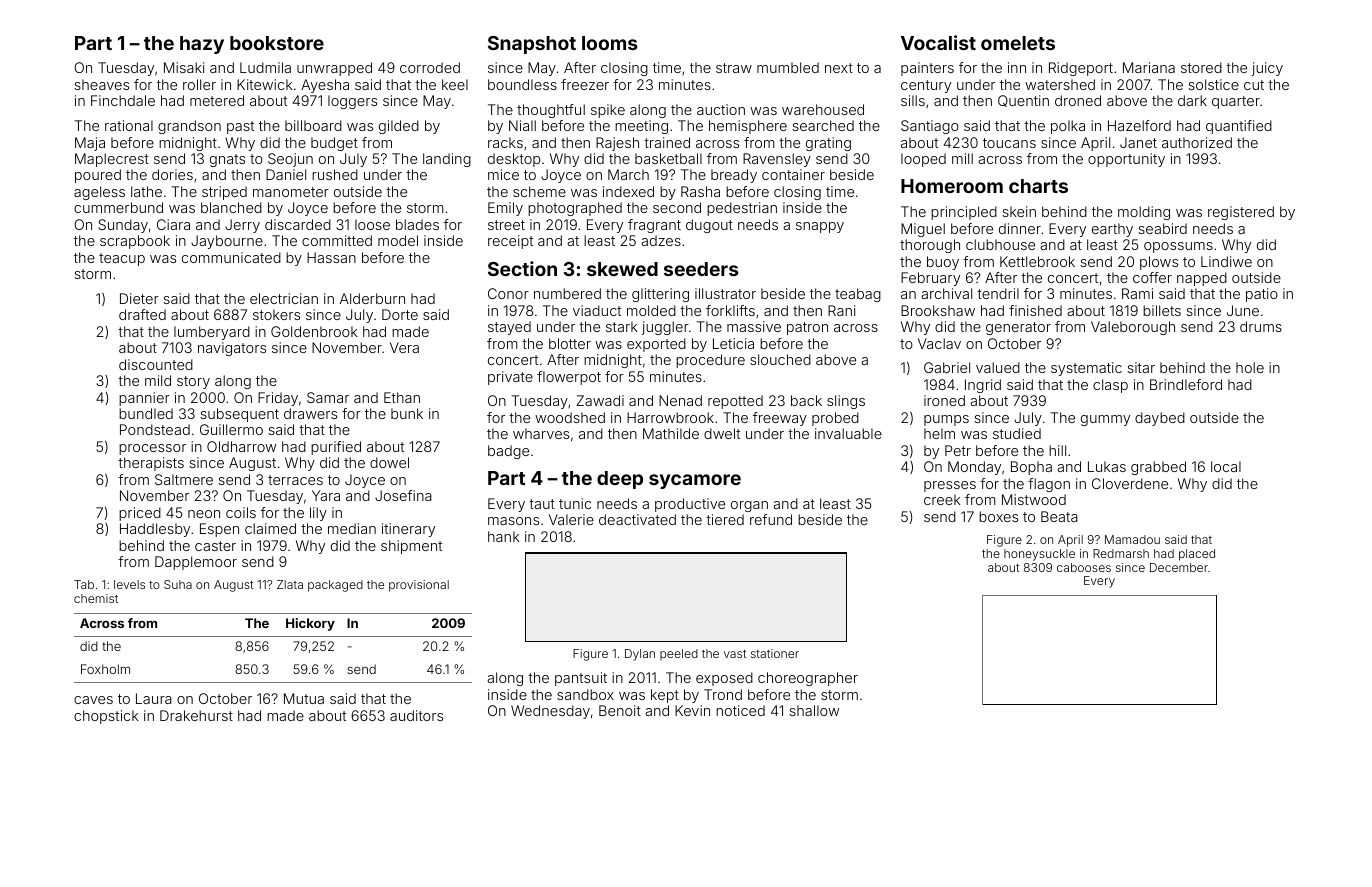 The width and height of the page is (1372, 887). What do you see at coordinates (1018, 43) in the page?
I see `omelets` at bounding box center [1018, 43].
